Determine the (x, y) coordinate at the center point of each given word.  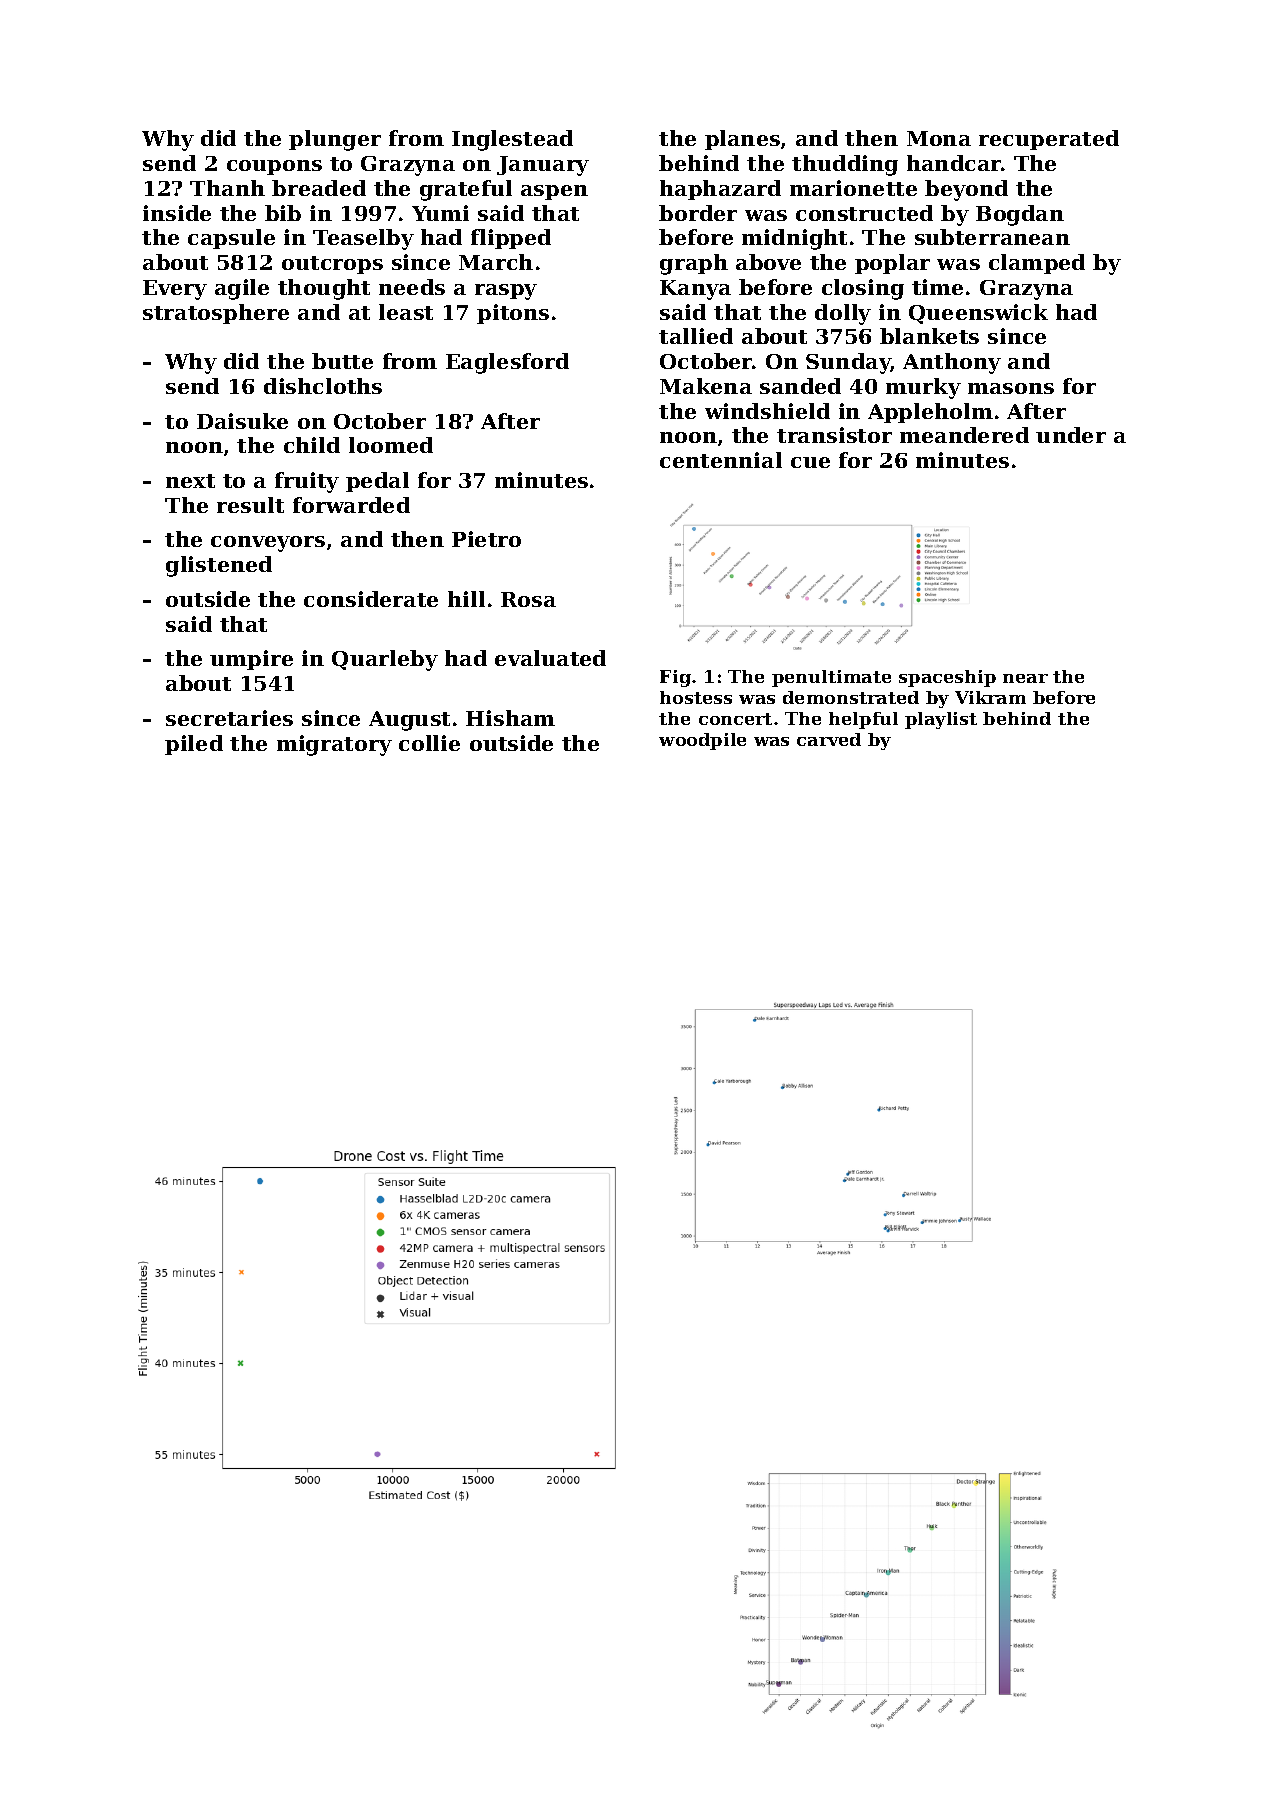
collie (429, 743)
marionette (853, 188)
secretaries (229, 718)
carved (829, 739)
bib (283, 213)
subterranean (992, 237)
